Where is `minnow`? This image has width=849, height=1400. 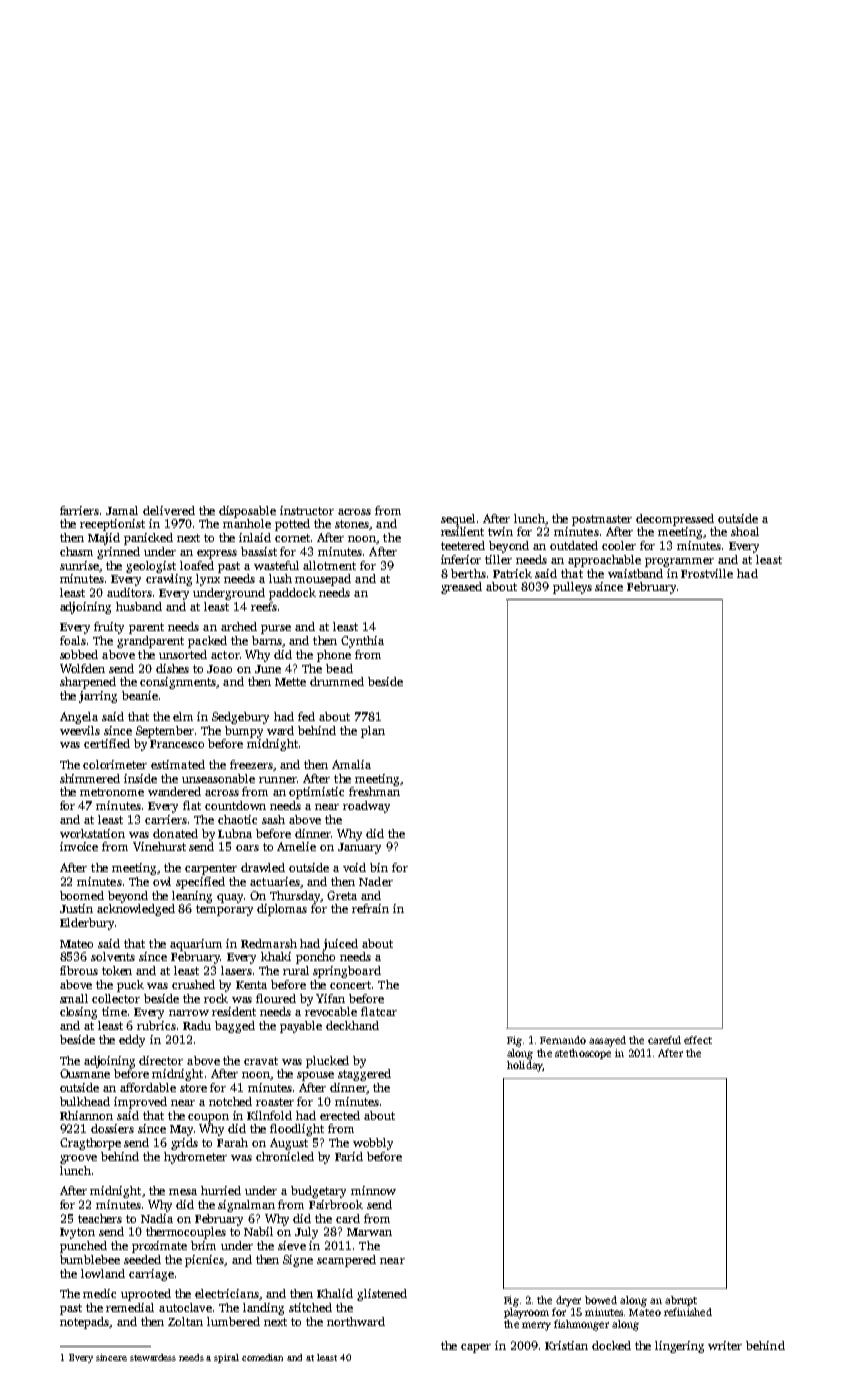 minnow is located at coordinates (373, 1190).
